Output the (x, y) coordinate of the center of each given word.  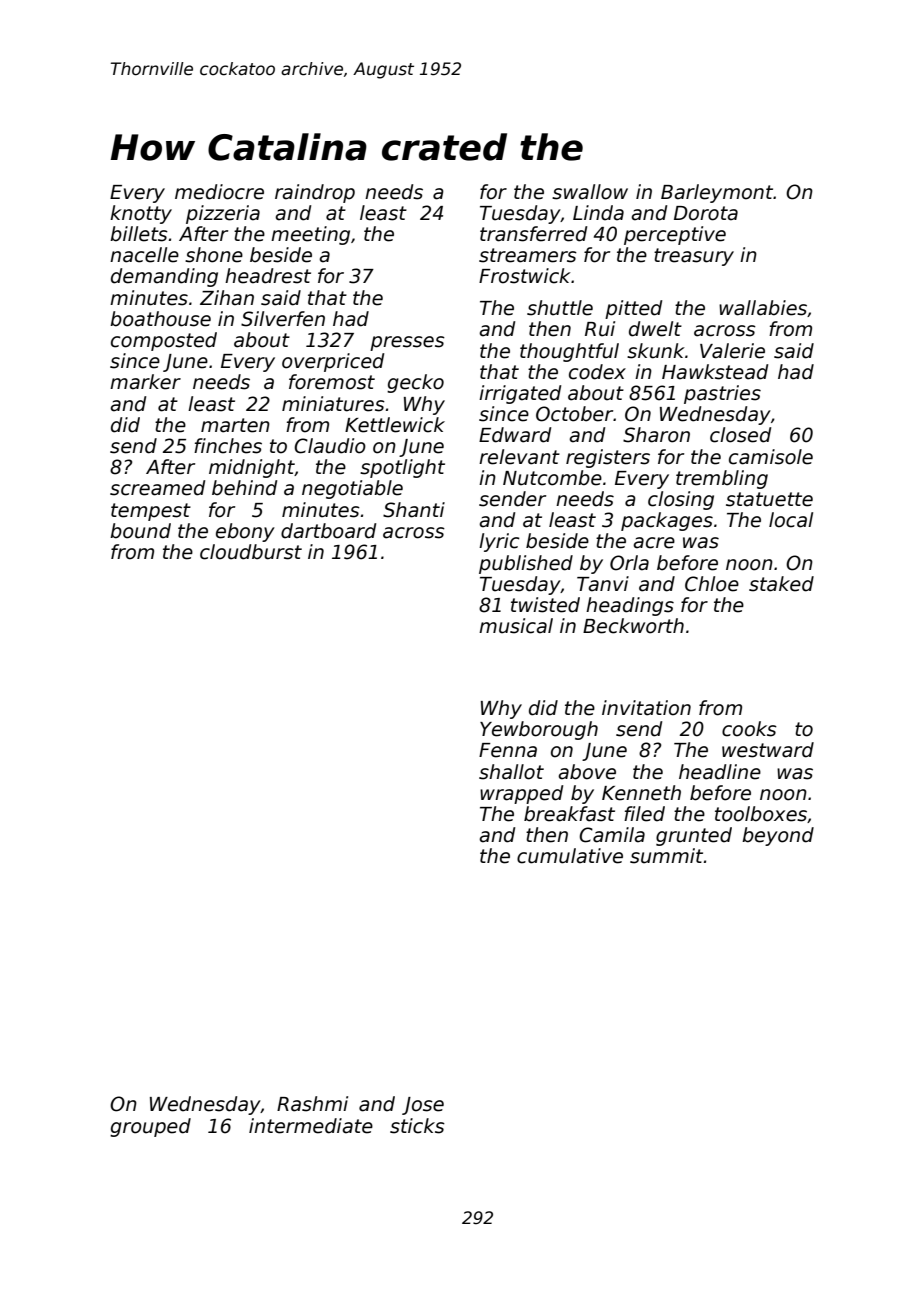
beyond (778, 836)
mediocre (219, 192)
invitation (646, 708)
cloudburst (251, 552)
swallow (590, 192)
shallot (511, 772)
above (587, 772)
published (526, 564)
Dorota (706, 213)
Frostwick (525, 276)
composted (164, 341)
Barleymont (717, 193)
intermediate (311, 1126)
